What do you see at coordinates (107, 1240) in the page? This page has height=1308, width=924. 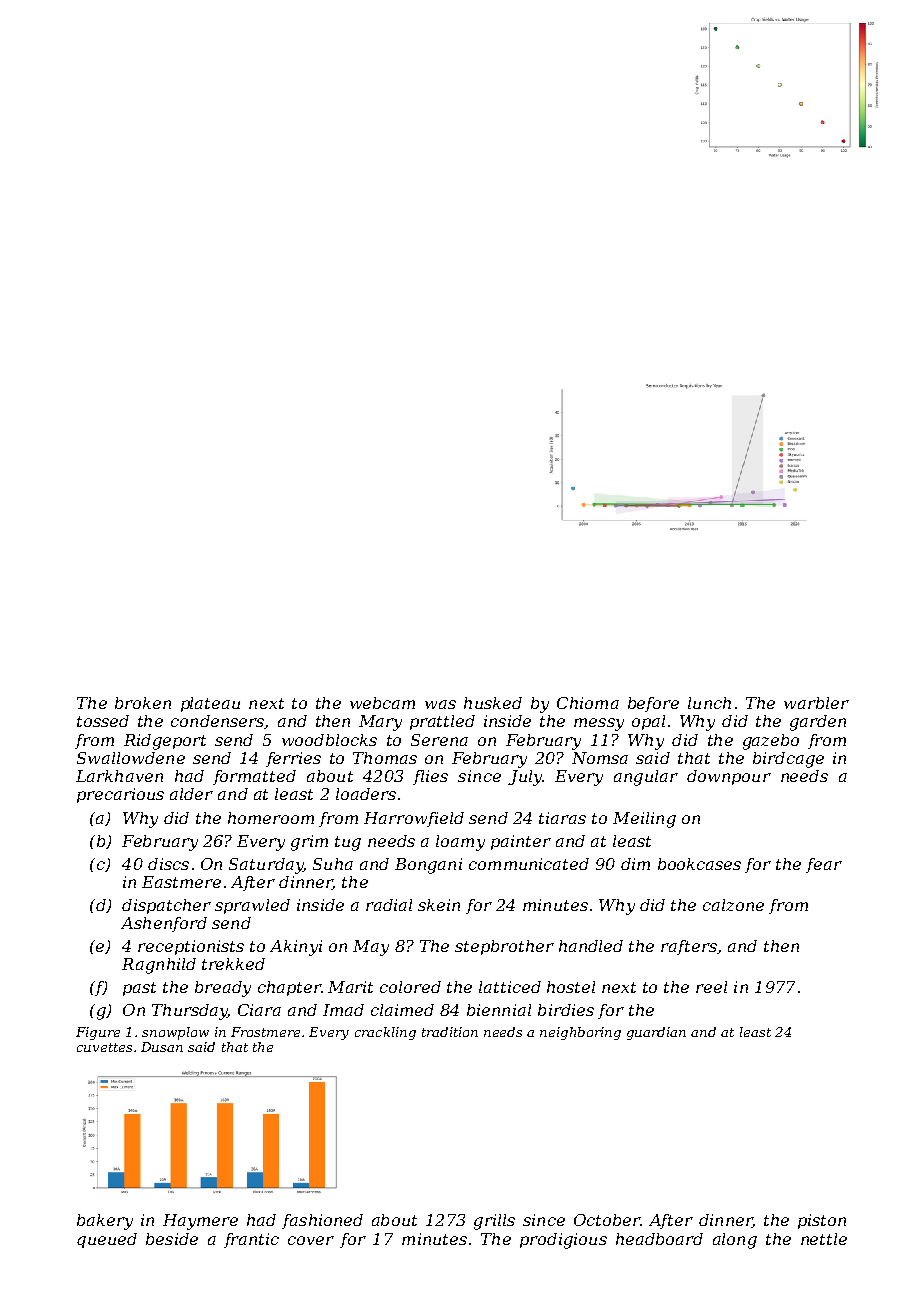 I see `queued` at bounding box center [107, 1240].
